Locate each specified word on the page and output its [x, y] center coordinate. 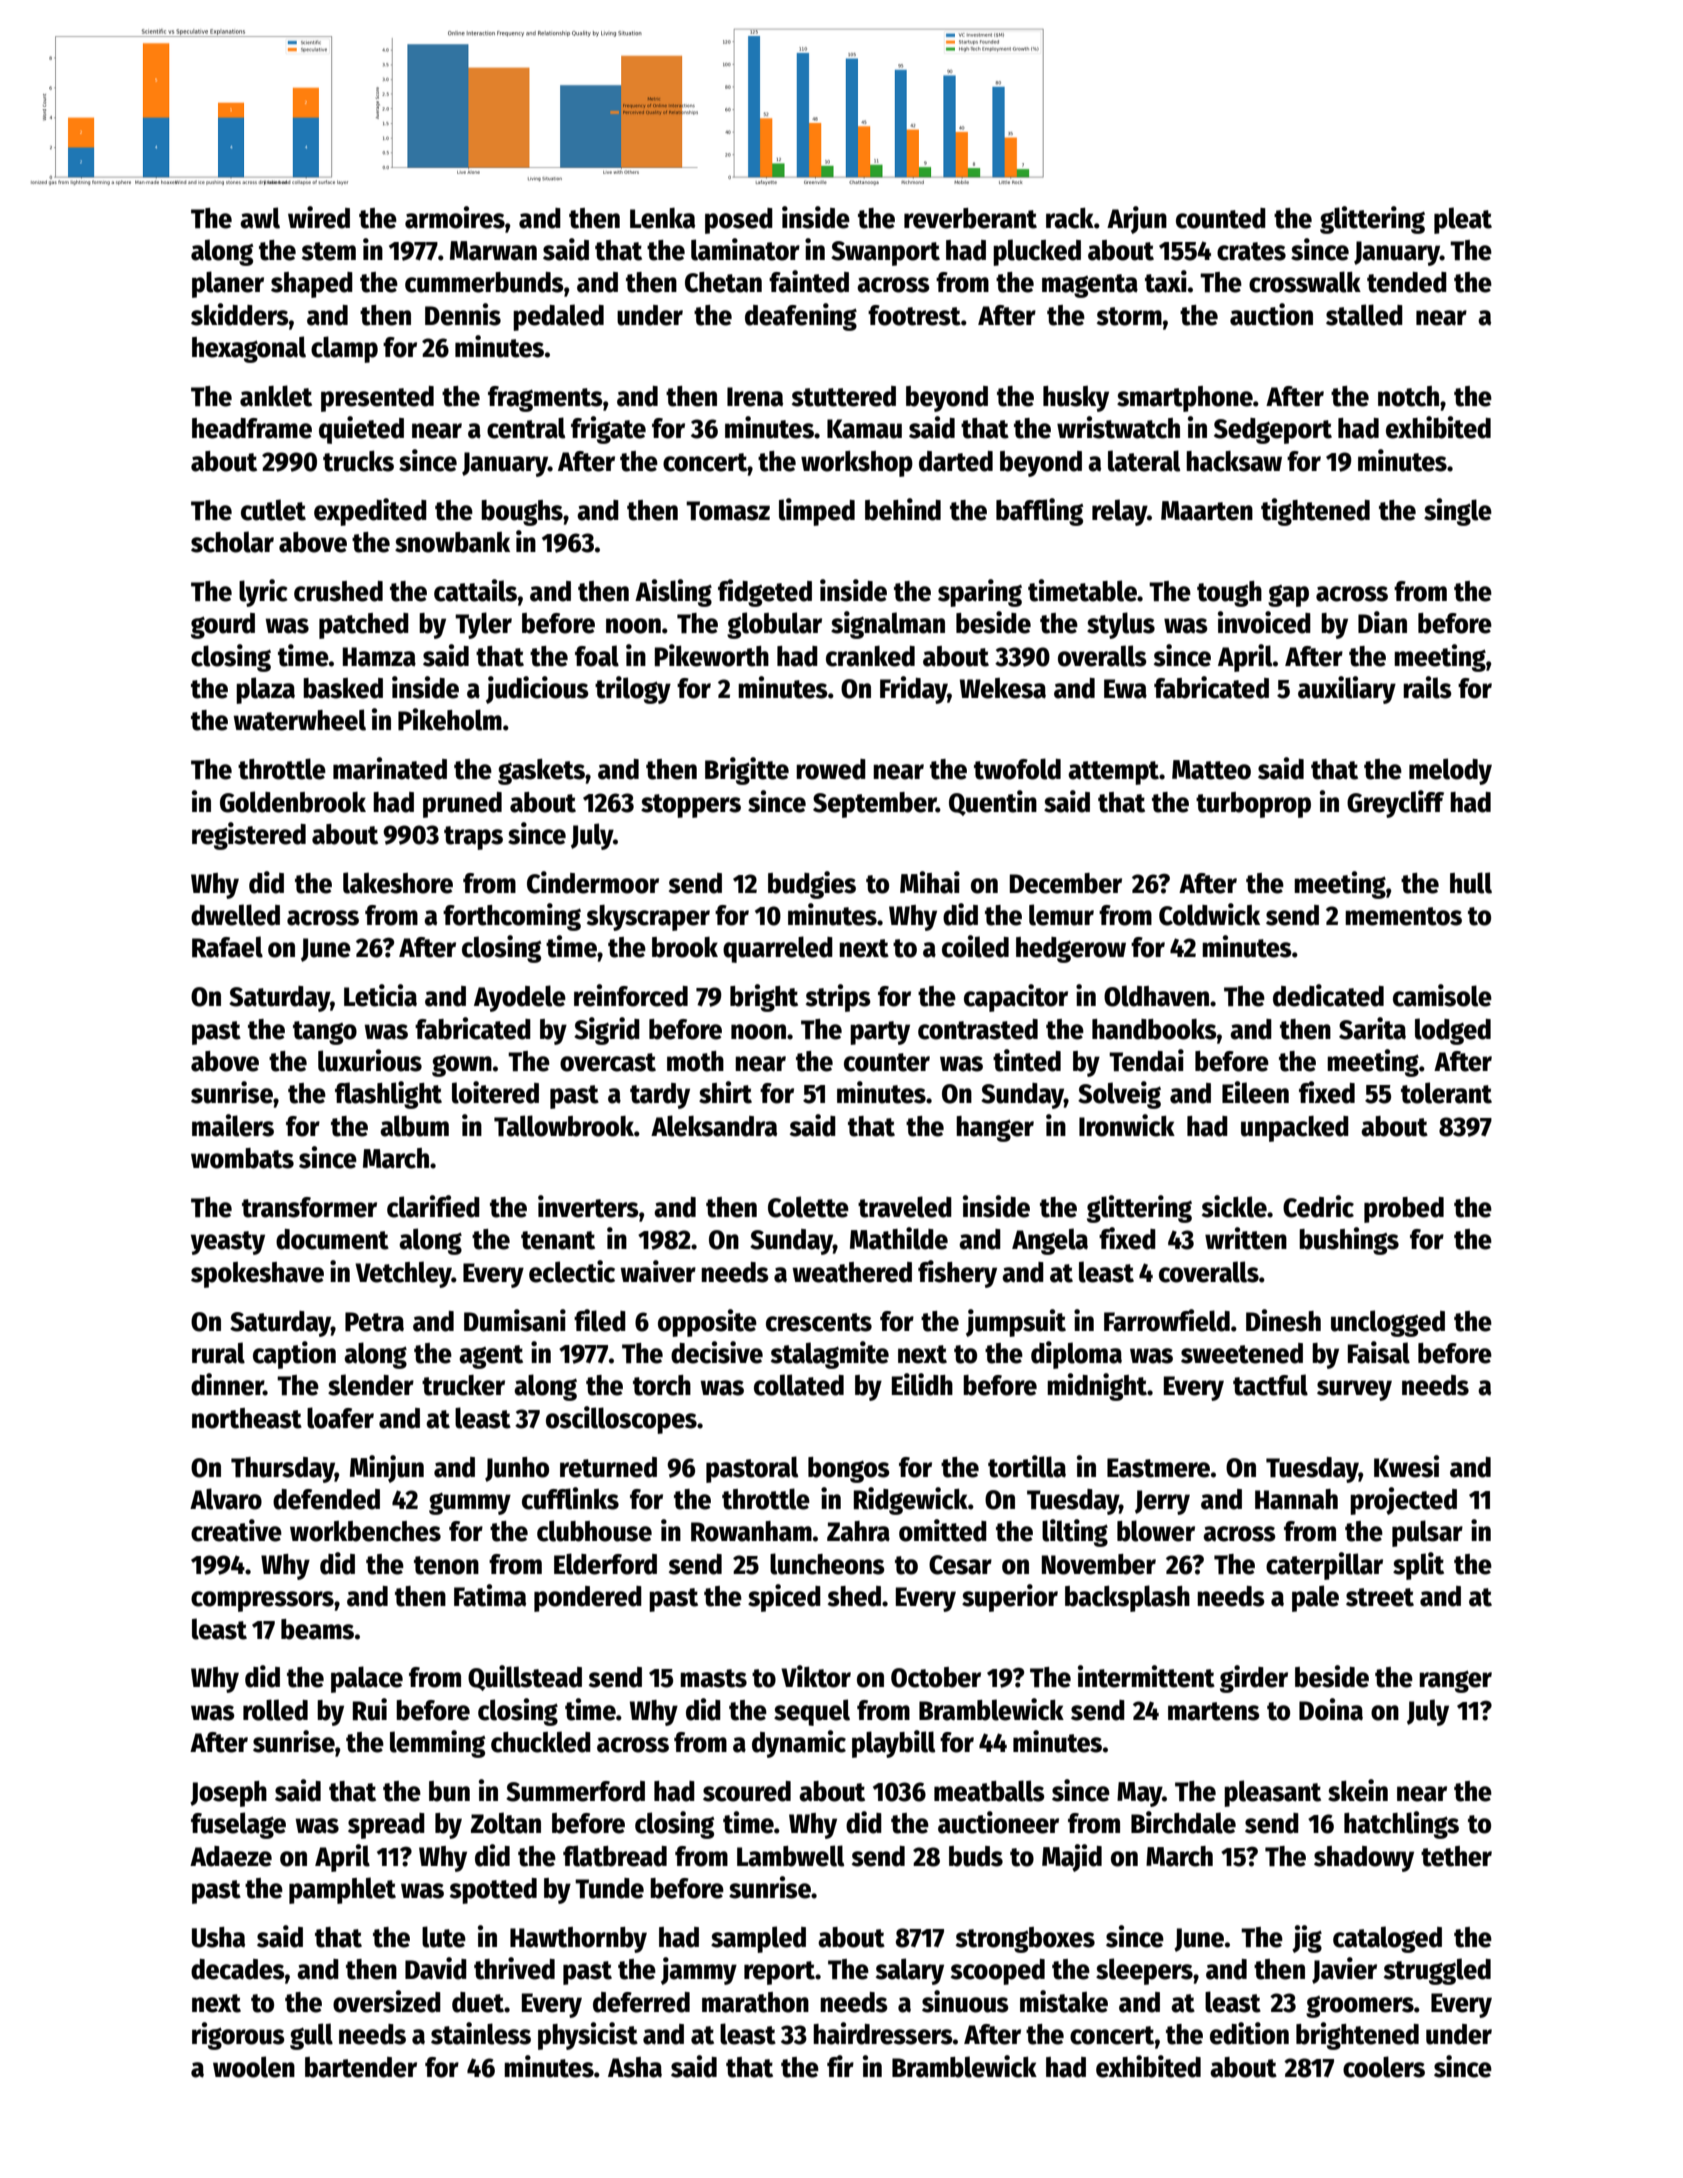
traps [473, 838]
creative [236, 1530]
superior [1010, 1598]
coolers [1384, 2067]
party [880, 1033]
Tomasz [728, 511]
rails [1427, 687]
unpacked [1295, 1129]
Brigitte [747, 771]
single [1458, 512]
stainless [481, 2033]
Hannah [1296, 1499]
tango [325, 1033]
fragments [545, 399]
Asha [635, 2067]
